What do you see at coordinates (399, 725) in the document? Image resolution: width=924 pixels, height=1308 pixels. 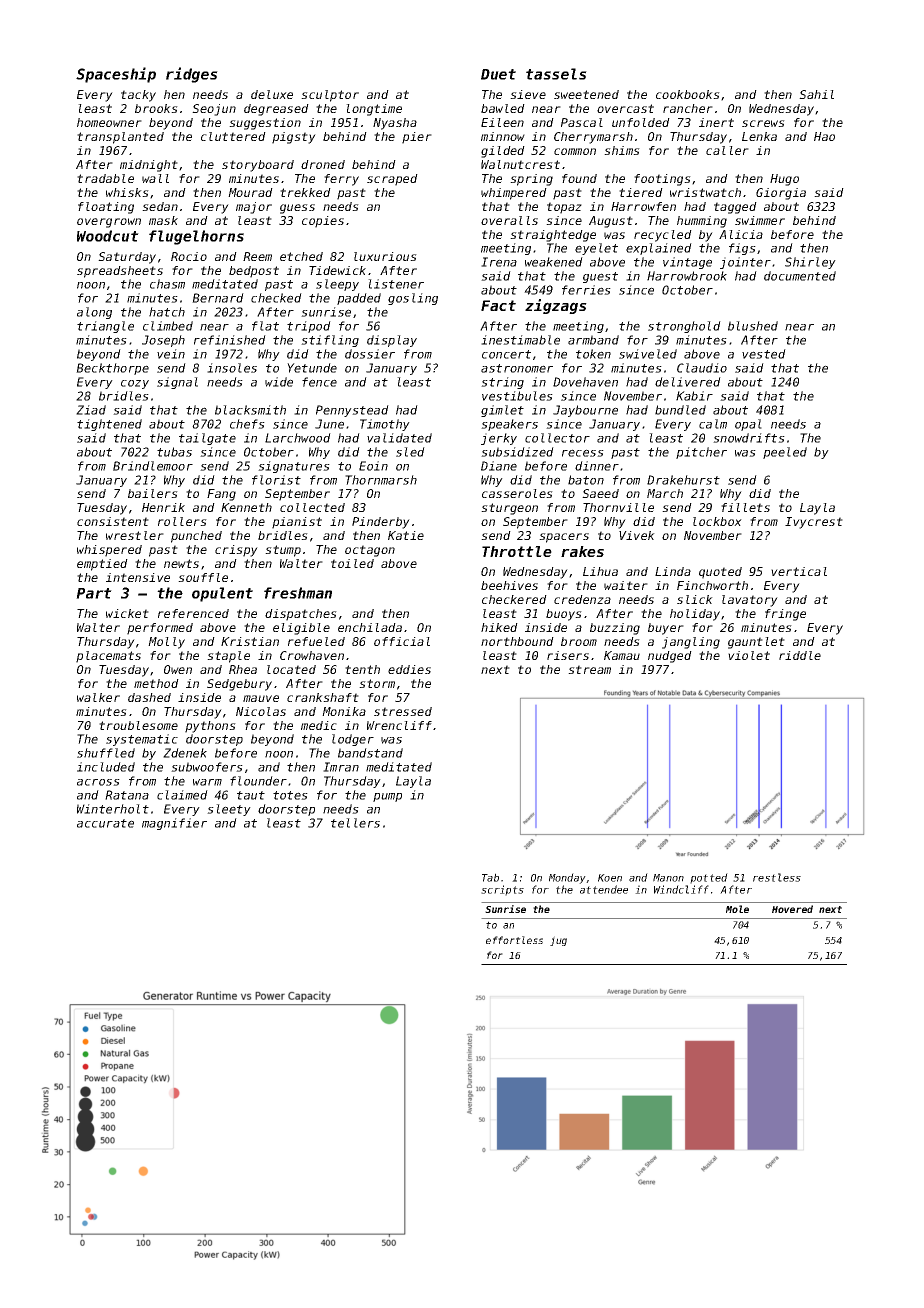 I see `Wrencliff` at bounding box center [399, 725].
